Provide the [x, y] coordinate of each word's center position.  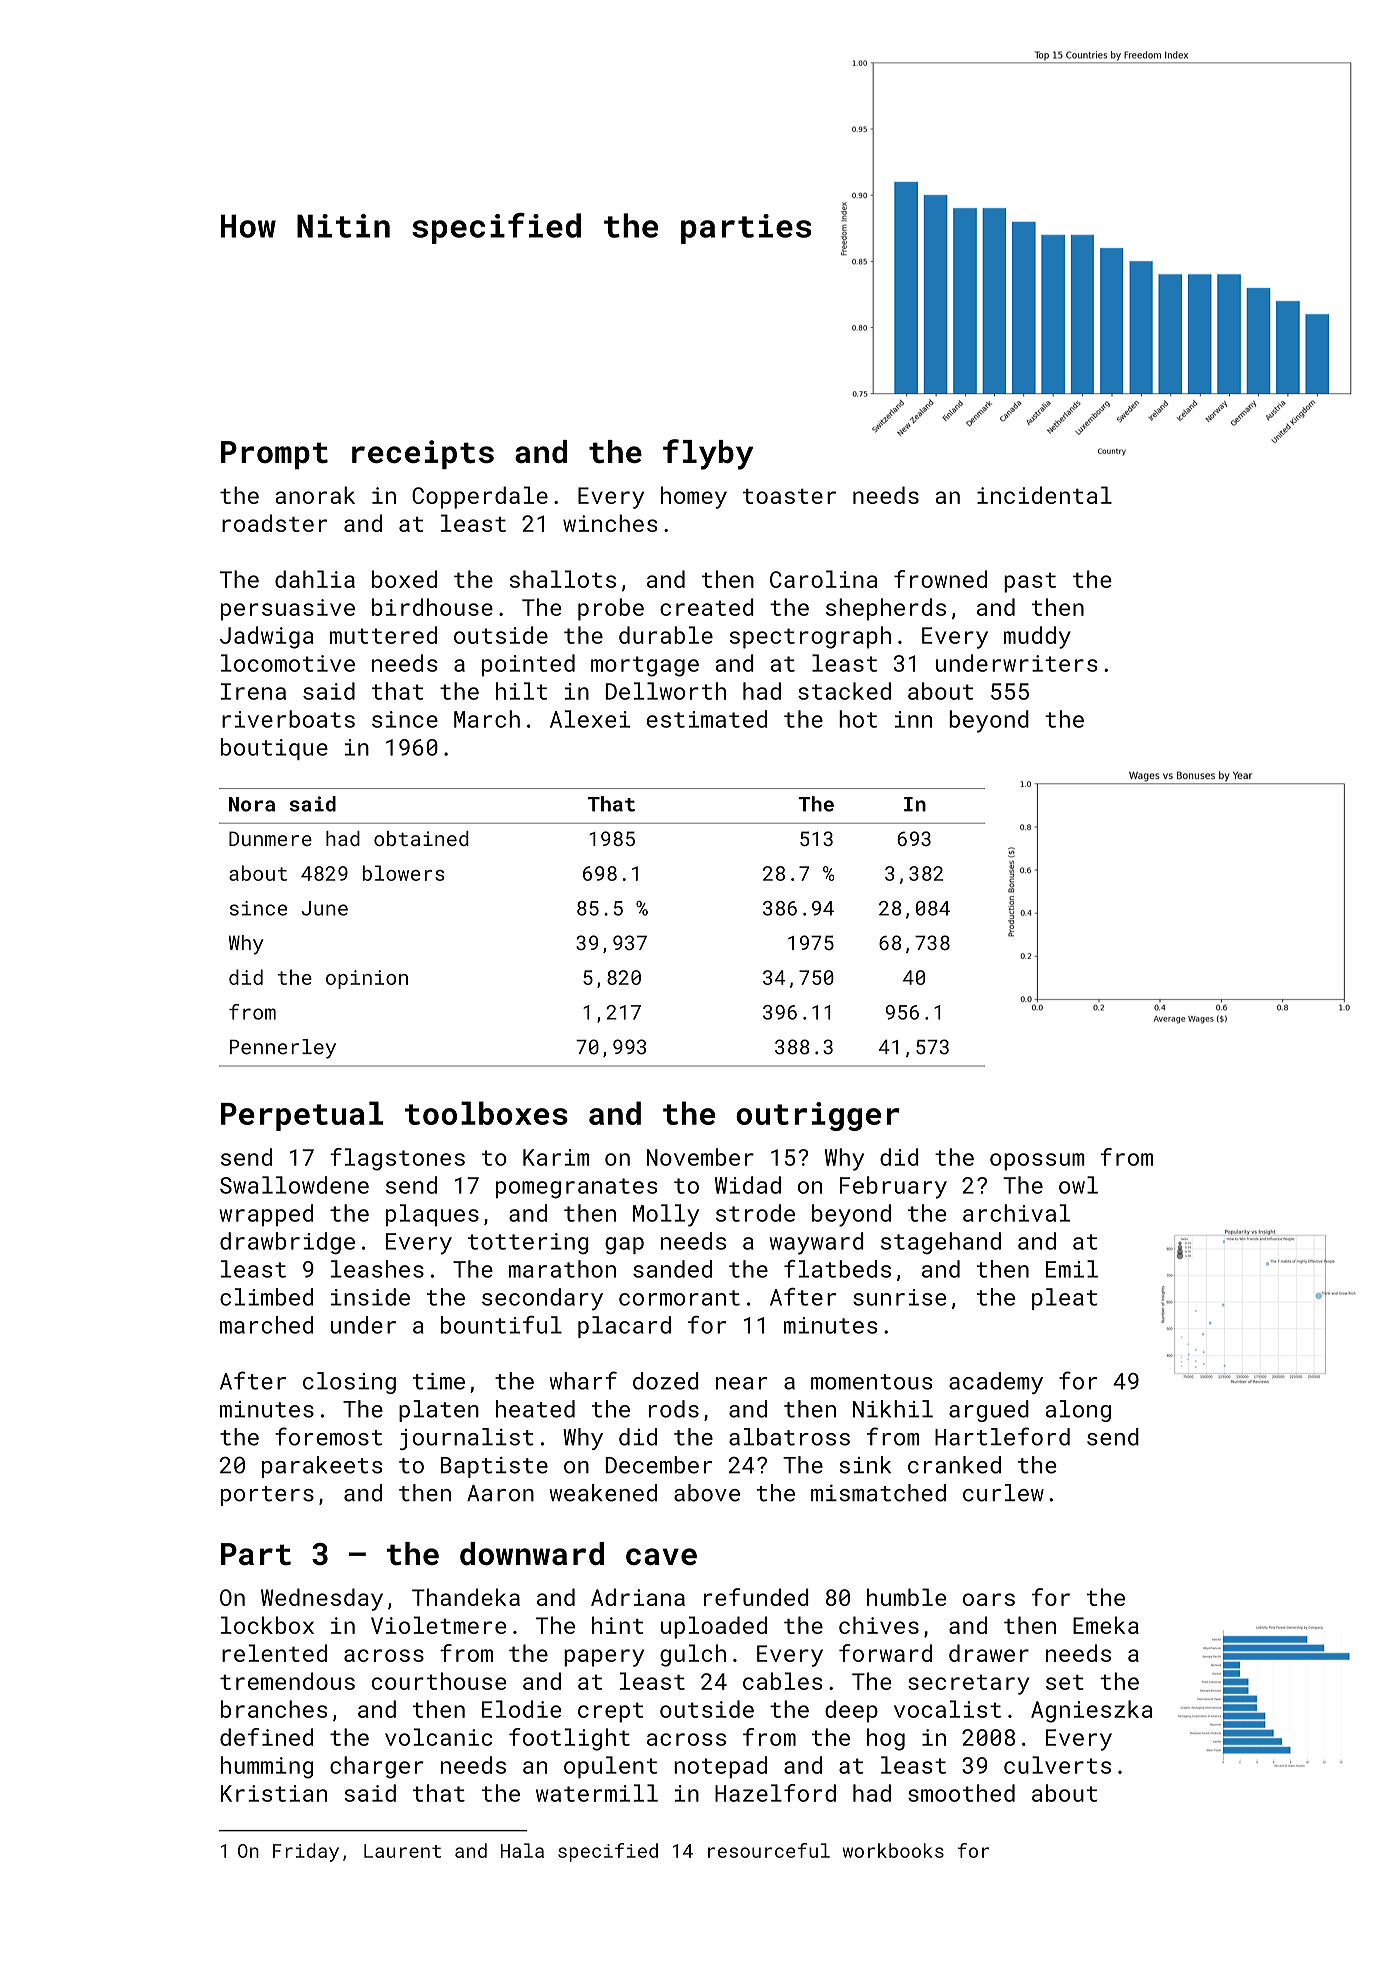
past [1030, 582]
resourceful [769, 1850]
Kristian [274, 1793]
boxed [404, 579]
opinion [367, 979]
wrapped [266, 1215]
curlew [1003, 1493]
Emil [1072, 1269]
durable [666, 635]
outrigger [818, 1116]
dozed [666, 1381]
